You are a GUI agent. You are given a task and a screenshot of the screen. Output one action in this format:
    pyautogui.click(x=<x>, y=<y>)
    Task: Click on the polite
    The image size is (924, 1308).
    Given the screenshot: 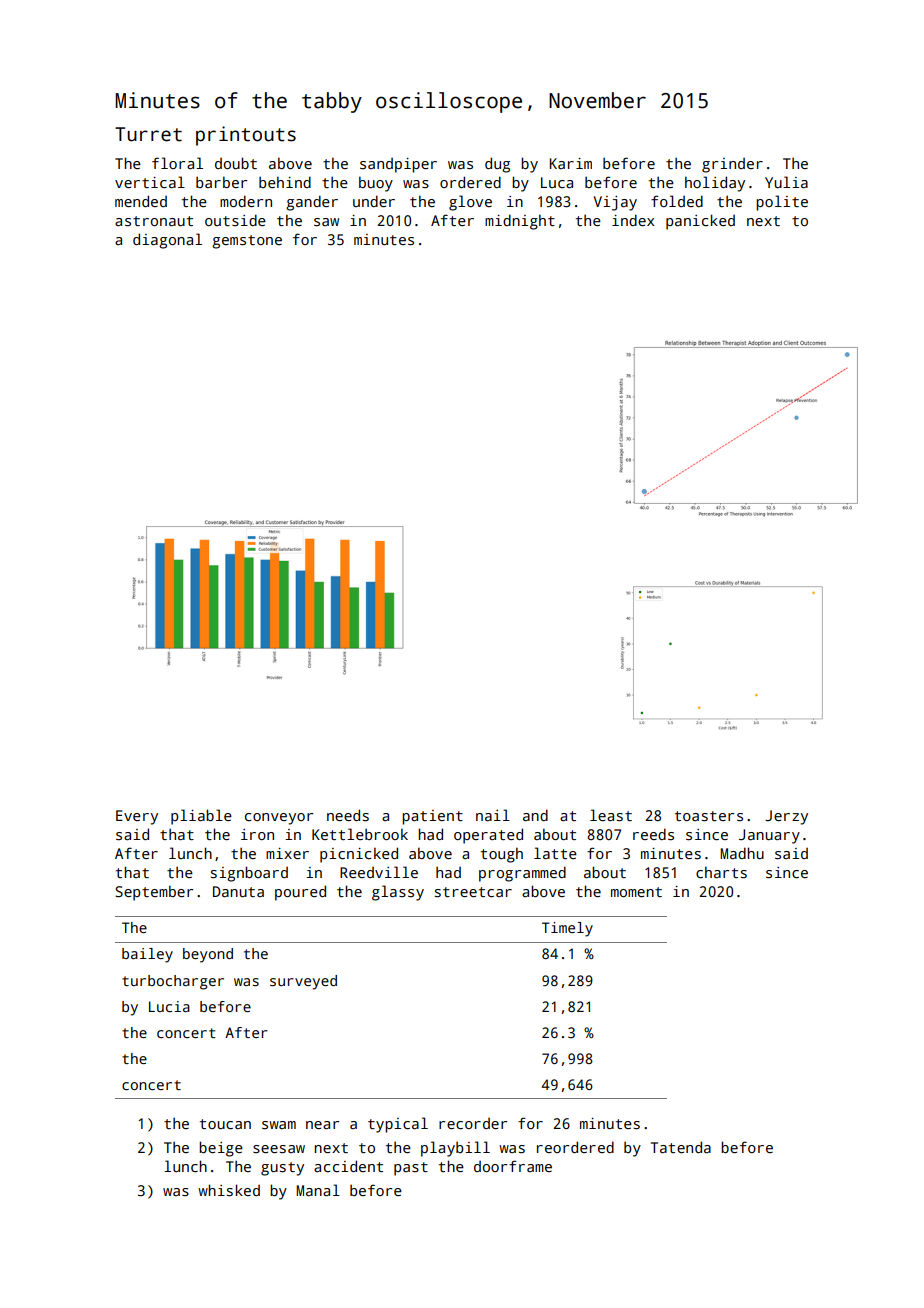 What is the action you would take?
    pyautogui.click(x=782, y=203)
